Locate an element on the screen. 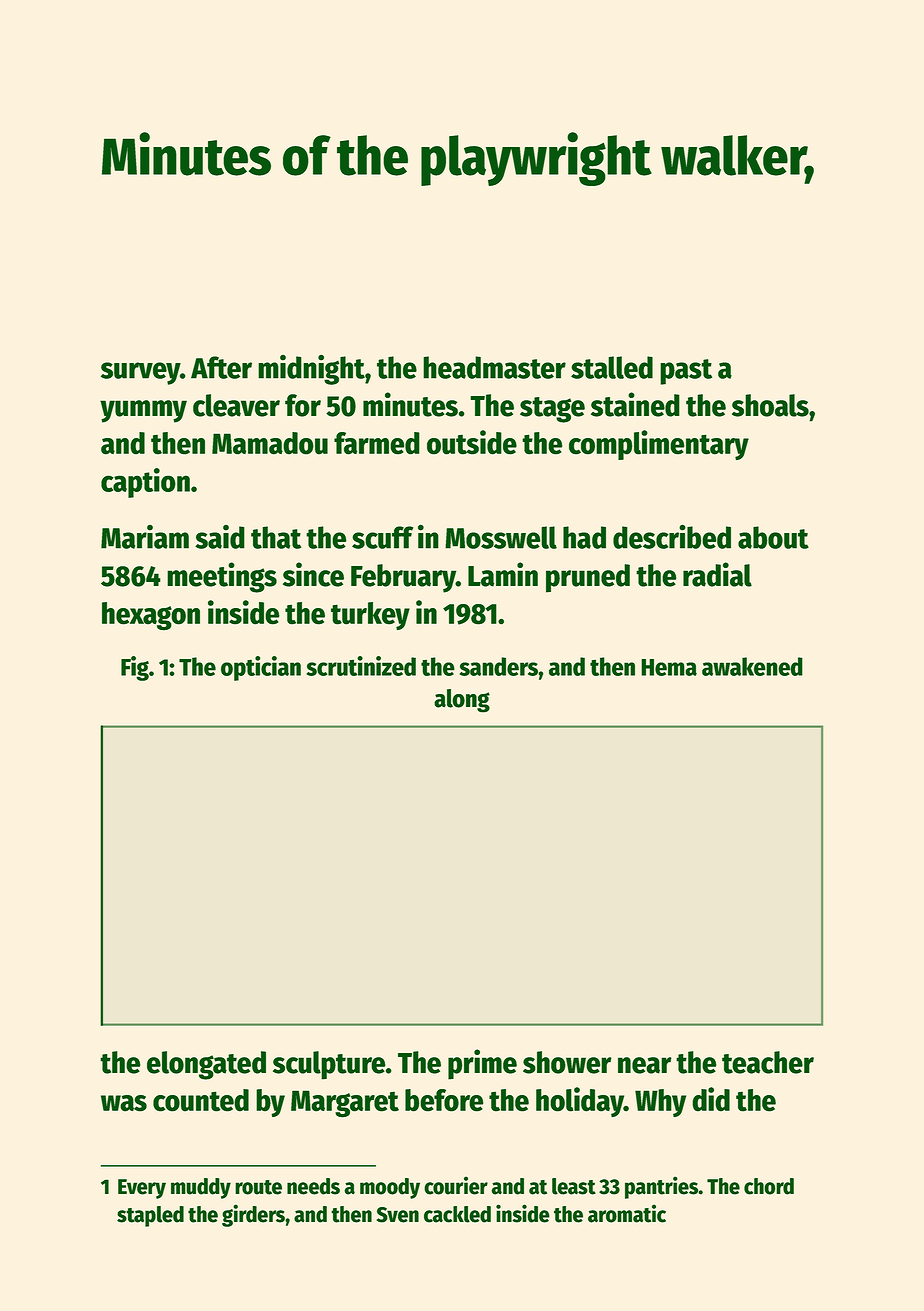  Why is located at coordinates (660, 1103).
